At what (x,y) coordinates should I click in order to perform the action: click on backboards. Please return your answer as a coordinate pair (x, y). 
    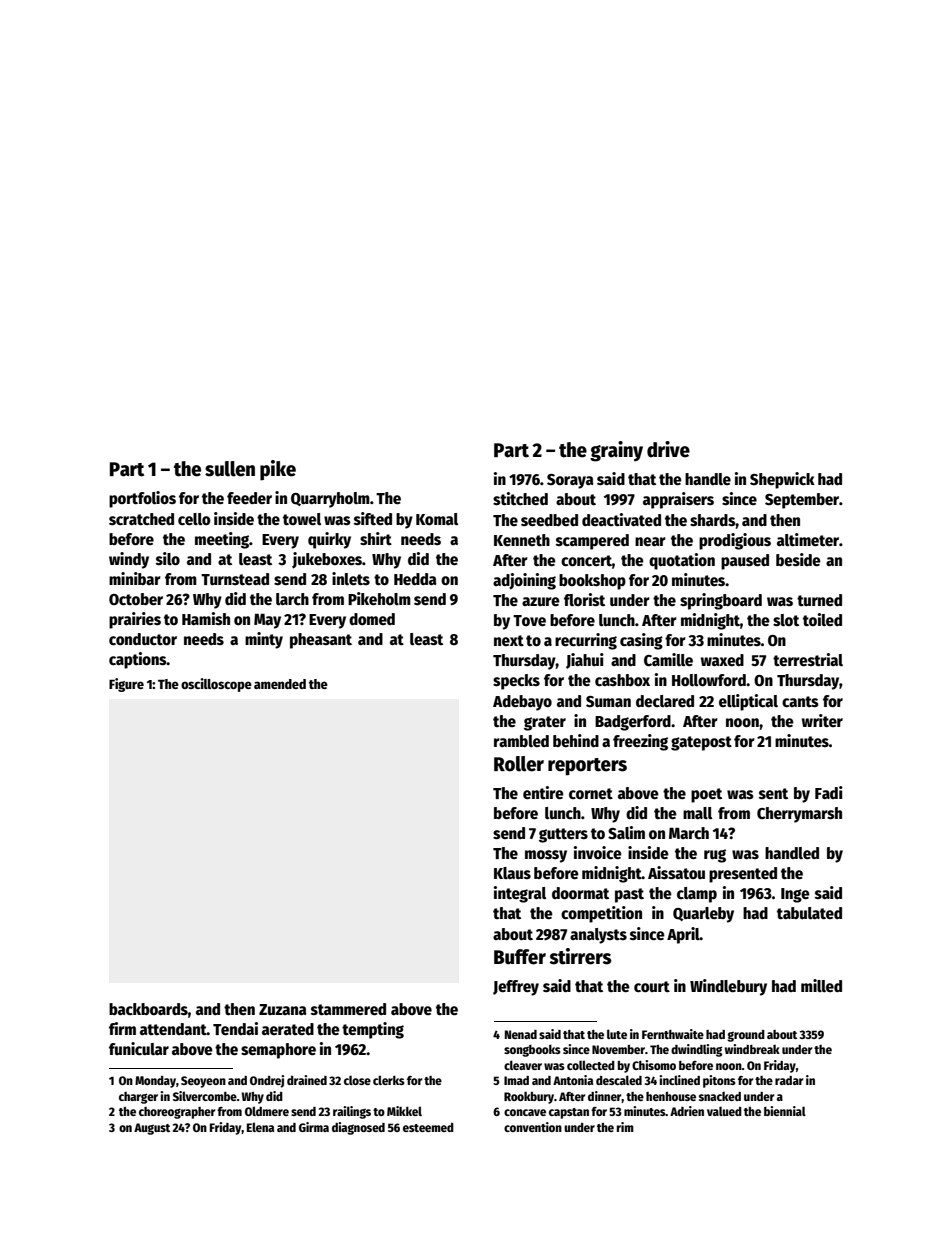
    Looking at the image, I should click on (148, 1009).
